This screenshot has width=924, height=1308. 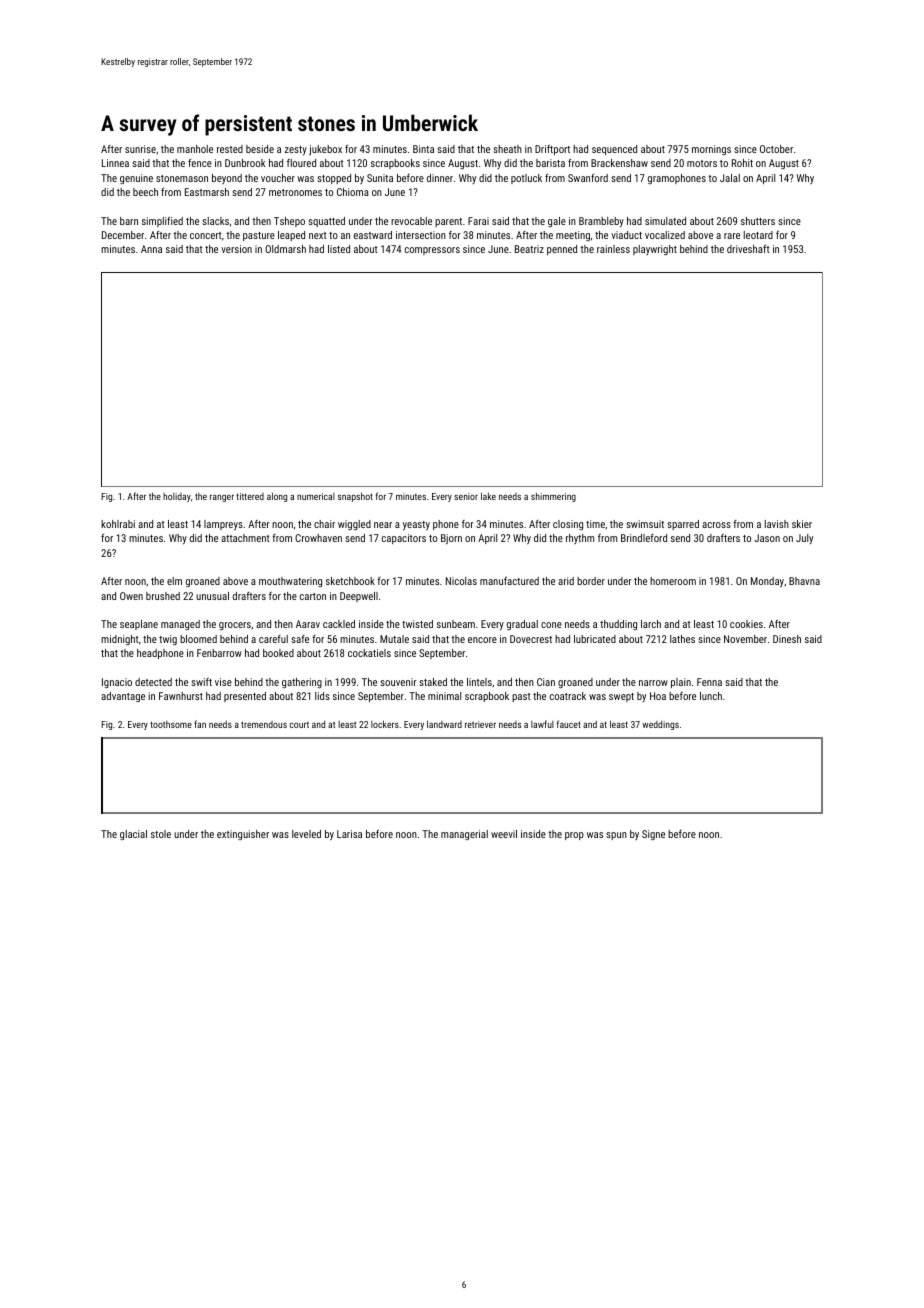 I want to click on senior, so click(x=466, y=496).
